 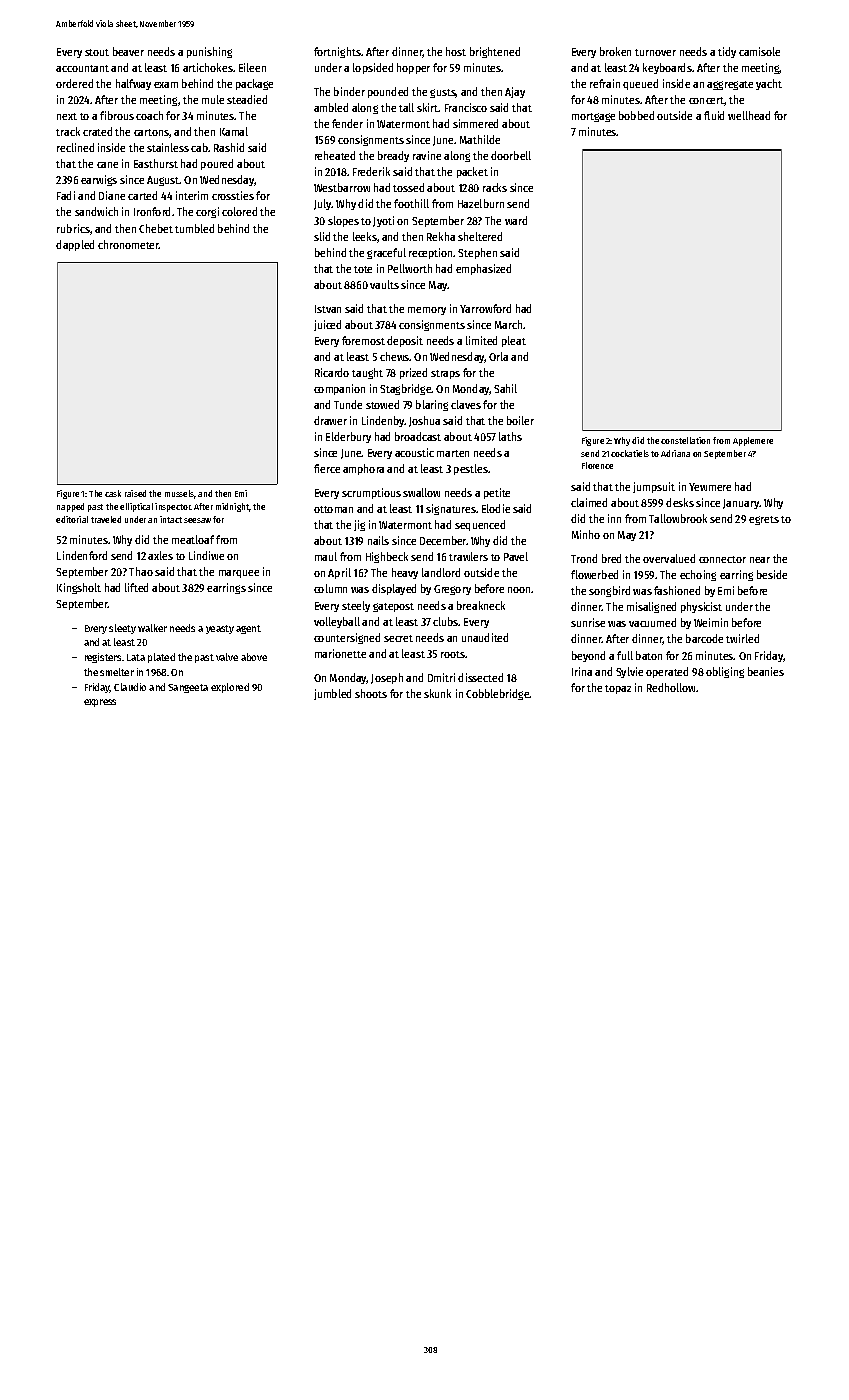 What do you see at coordinates (100, 703) in the page?
I see `express` at bounding box center [100, 703].
